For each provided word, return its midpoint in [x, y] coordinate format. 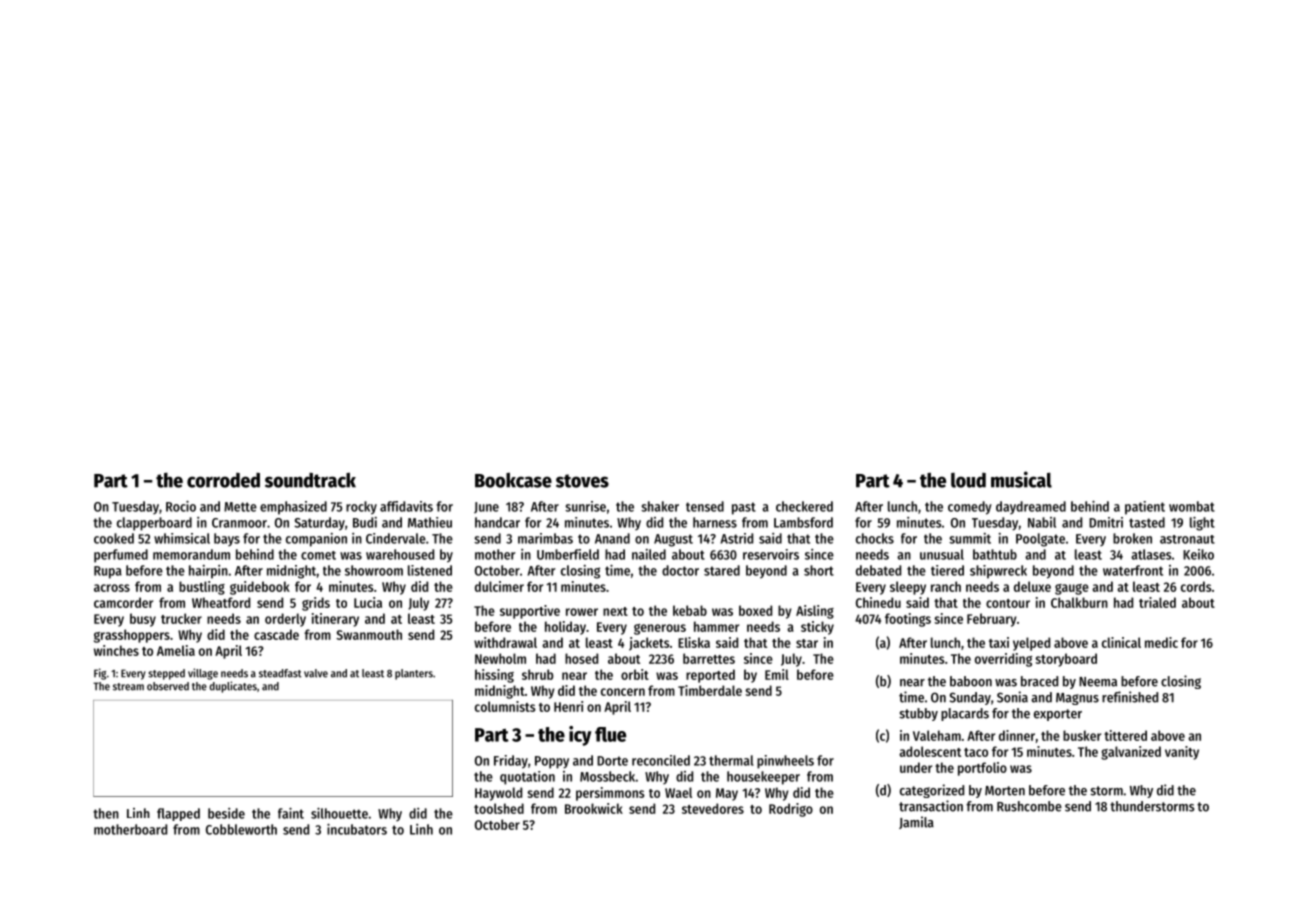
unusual [942, 554]
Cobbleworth [241, 829]
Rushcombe [1029, 806]
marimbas [545, 538]
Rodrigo [791, 810]
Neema [1098, 682]
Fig [100, 674]
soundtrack [310, 480]
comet [318, 555]
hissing [494, 676]
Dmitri [1106, 522]
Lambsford [803, 522]
